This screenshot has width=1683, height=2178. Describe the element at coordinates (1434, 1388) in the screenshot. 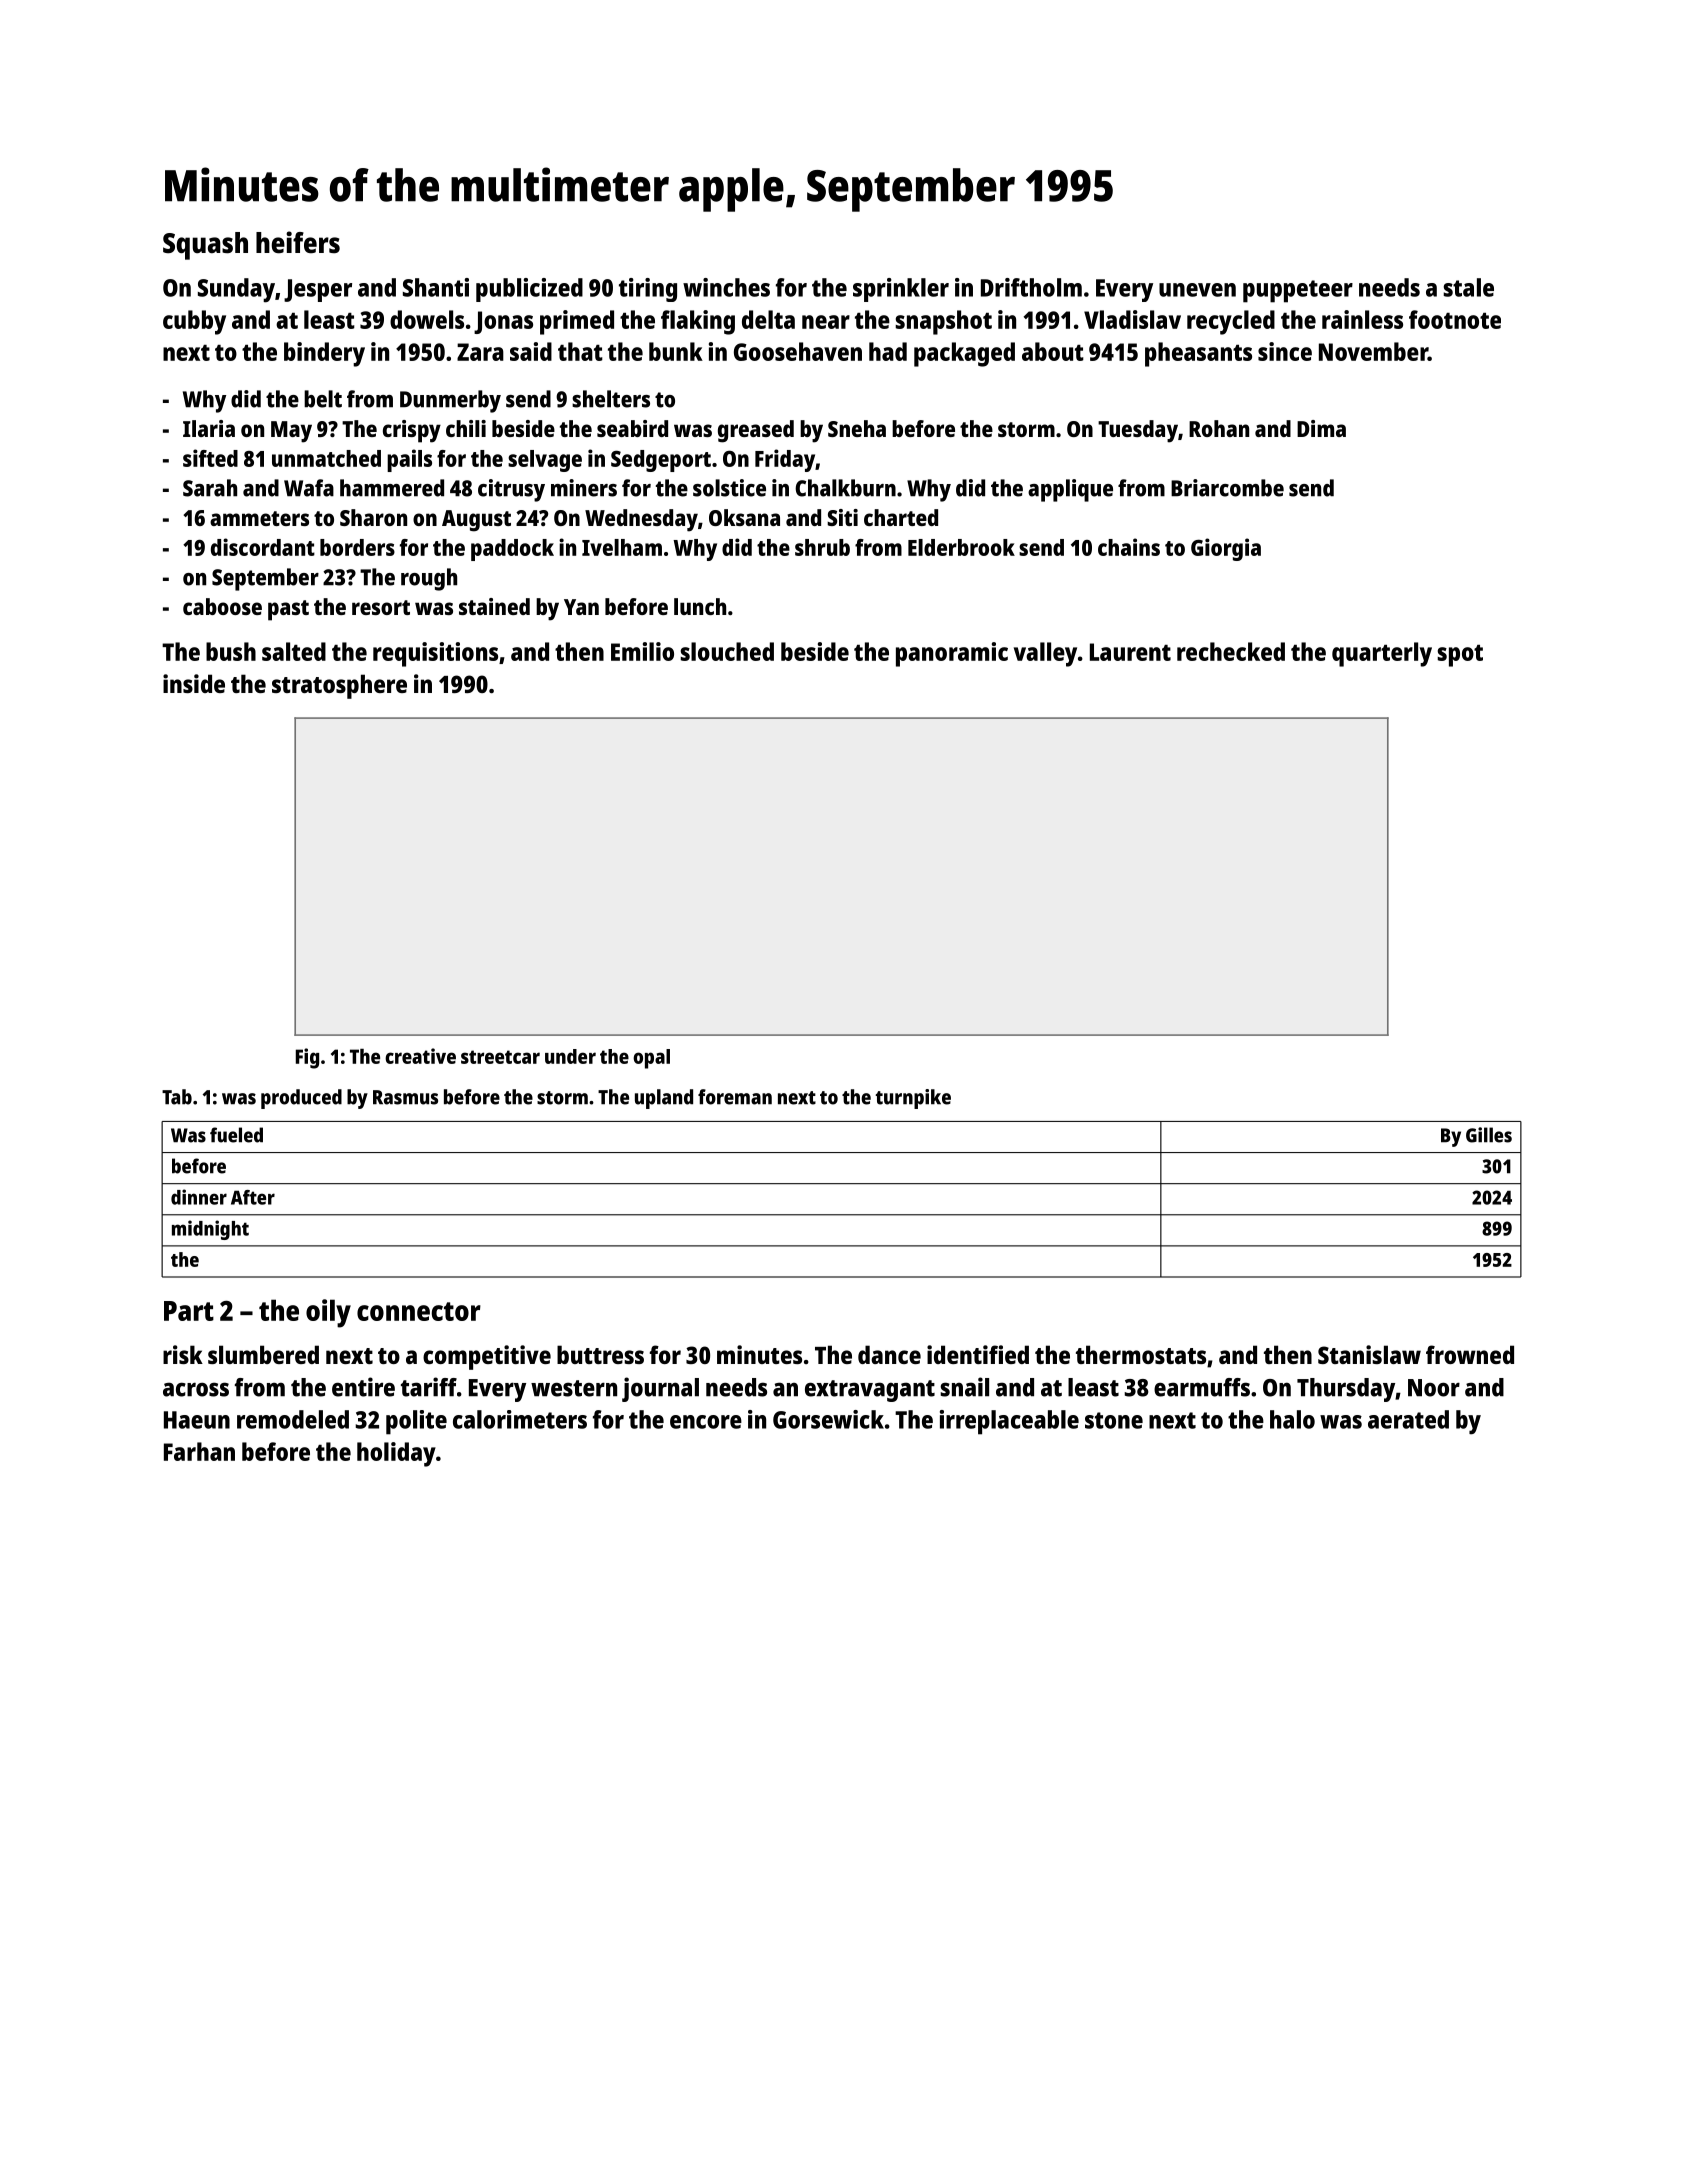

I see `Noor` at that location.
